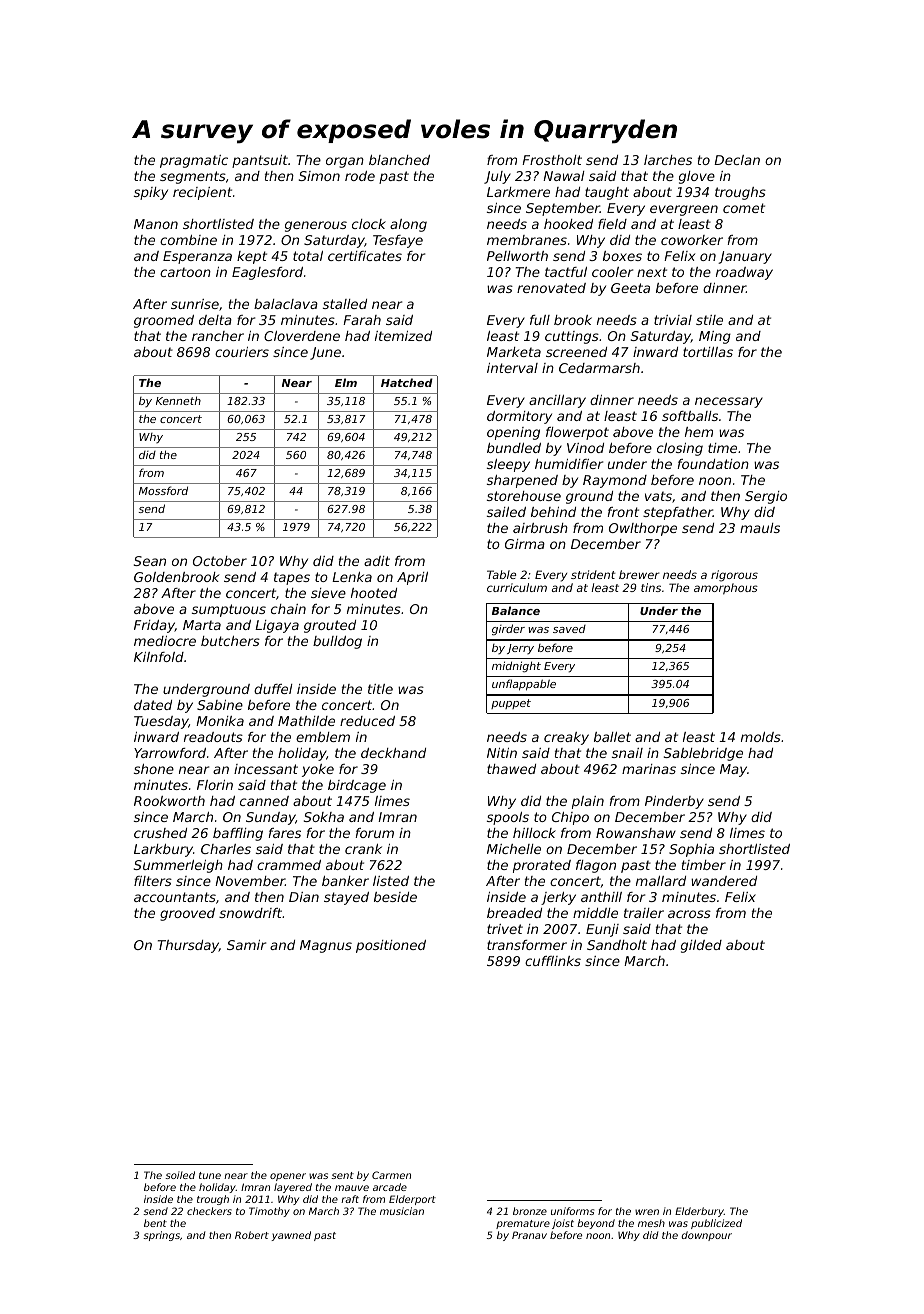 This document has width=924, height=1314. I want to click on springs, so click(161, 1236).
